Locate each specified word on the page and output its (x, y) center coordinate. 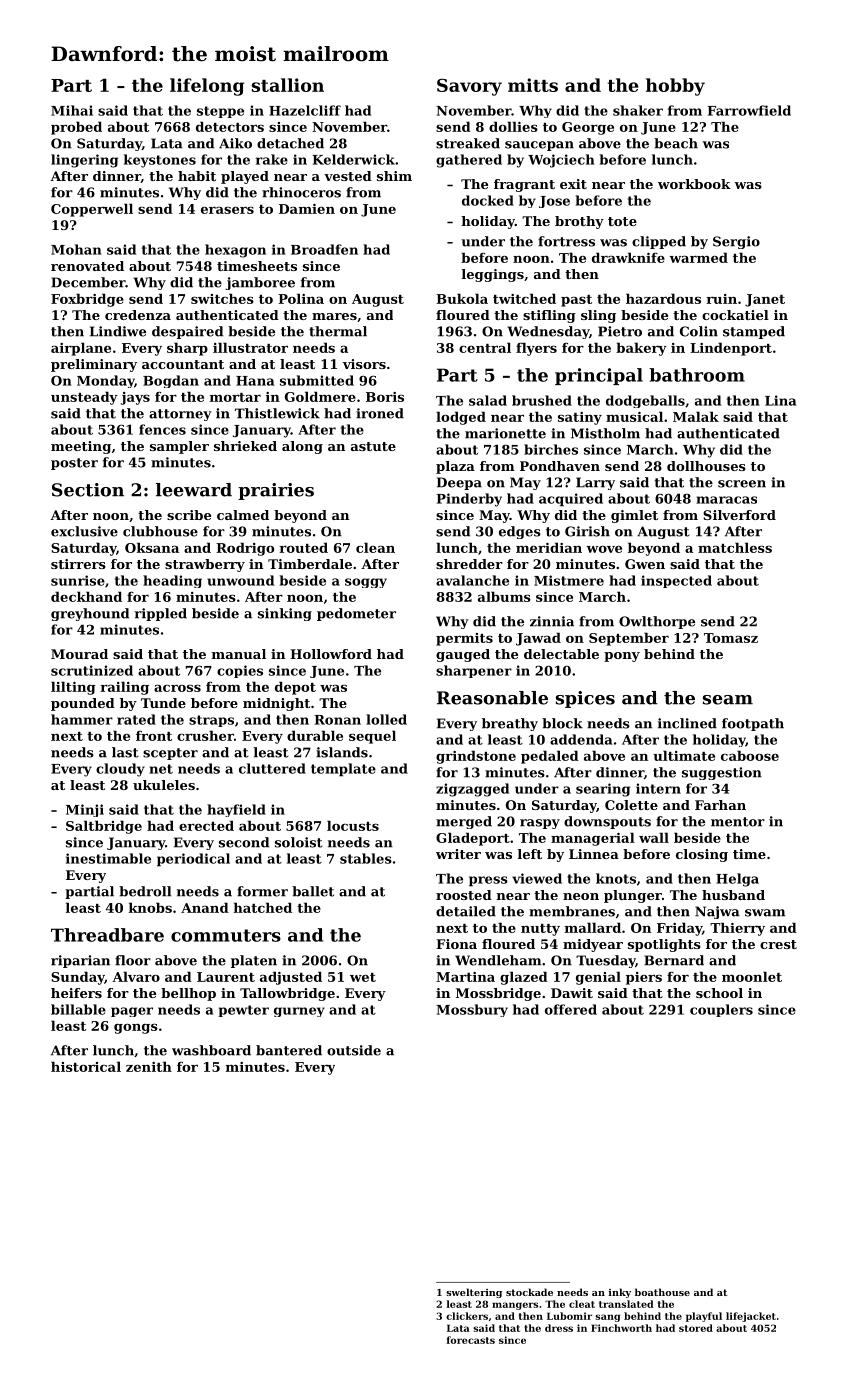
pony (622, 657)
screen (742, 484)
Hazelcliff (305, 110)
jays (135, 398)
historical (86, 1066)
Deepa (459, 483)
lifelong (207, 87)
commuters (226, 935)
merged (464, 822)
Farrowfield (749, 110)
